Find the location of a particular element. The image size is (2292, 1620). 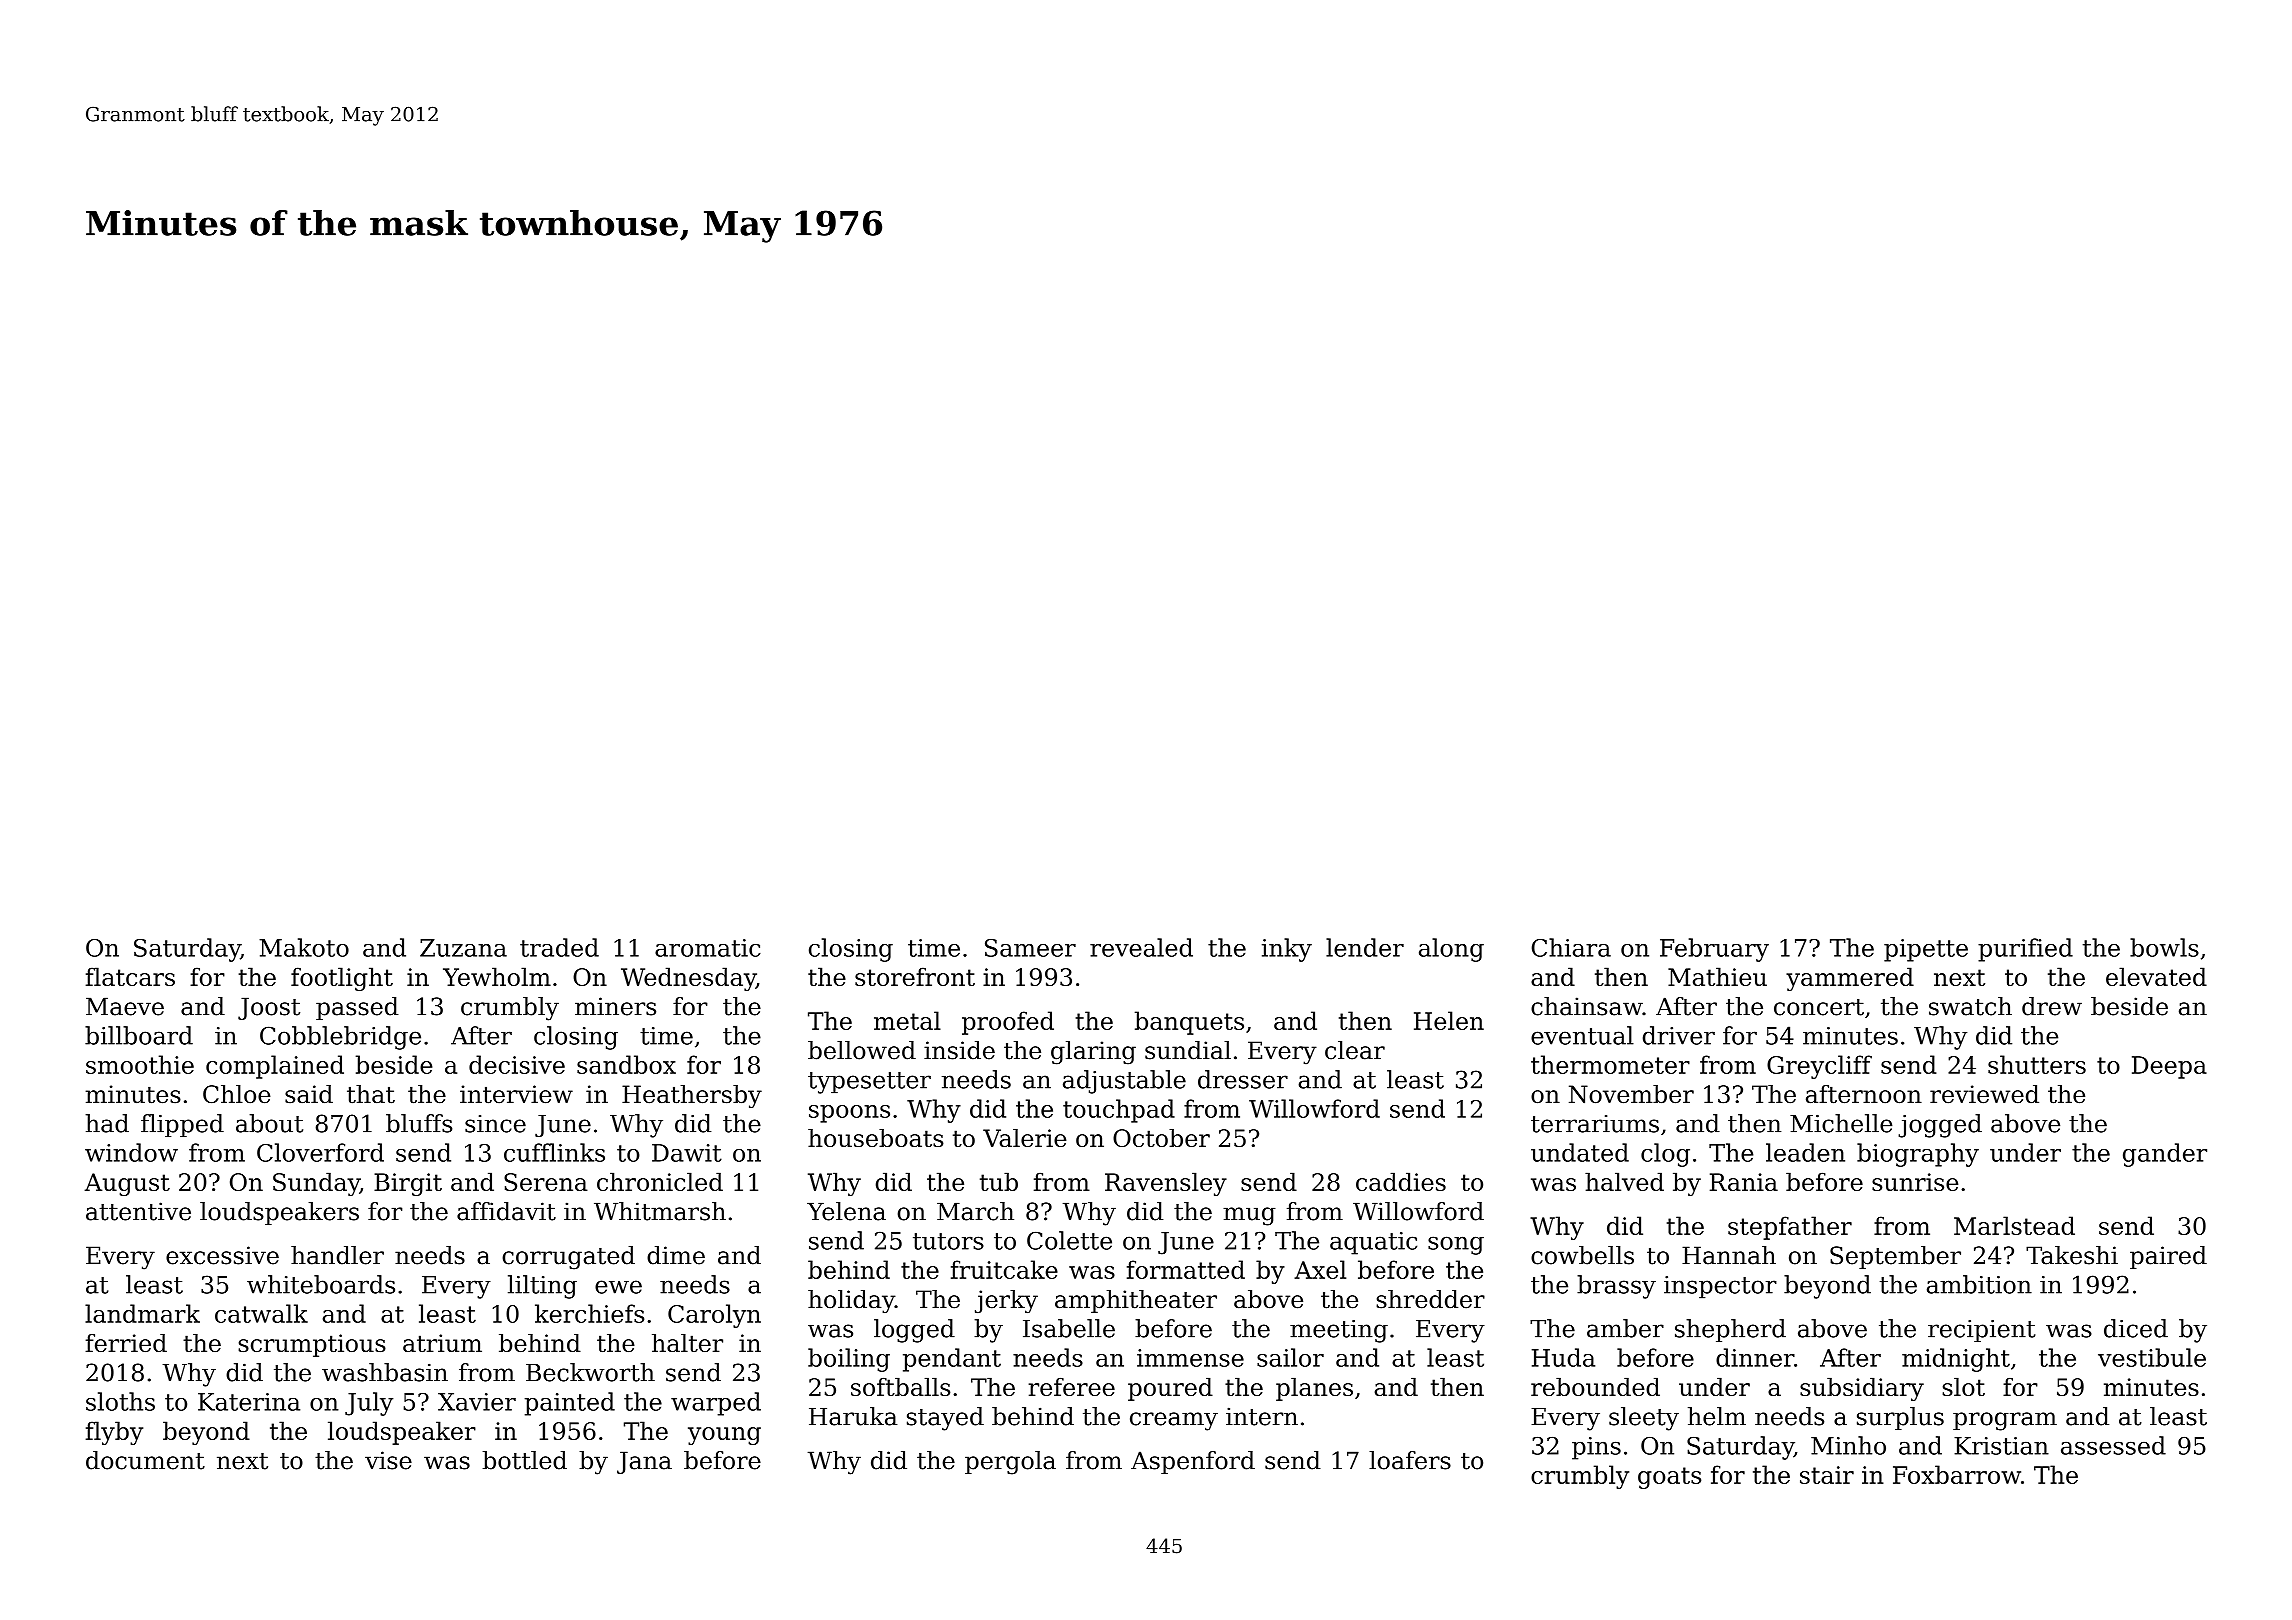

elevated is located at coordinates (2156, 976).
